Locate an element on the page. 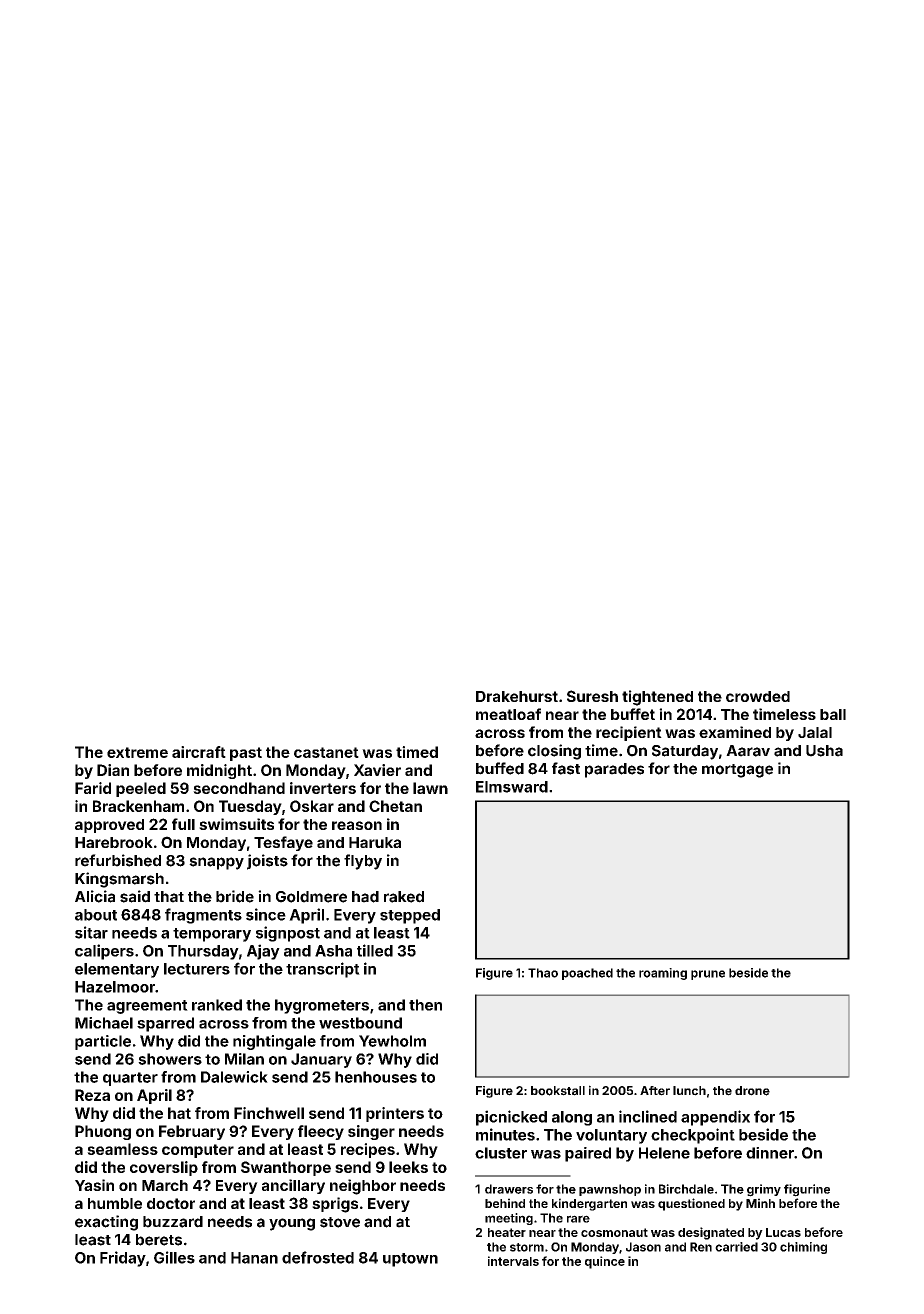 Image resolution: width=924 pixels, height=1314 pixels. prune is located at coordinates (708, 975).
